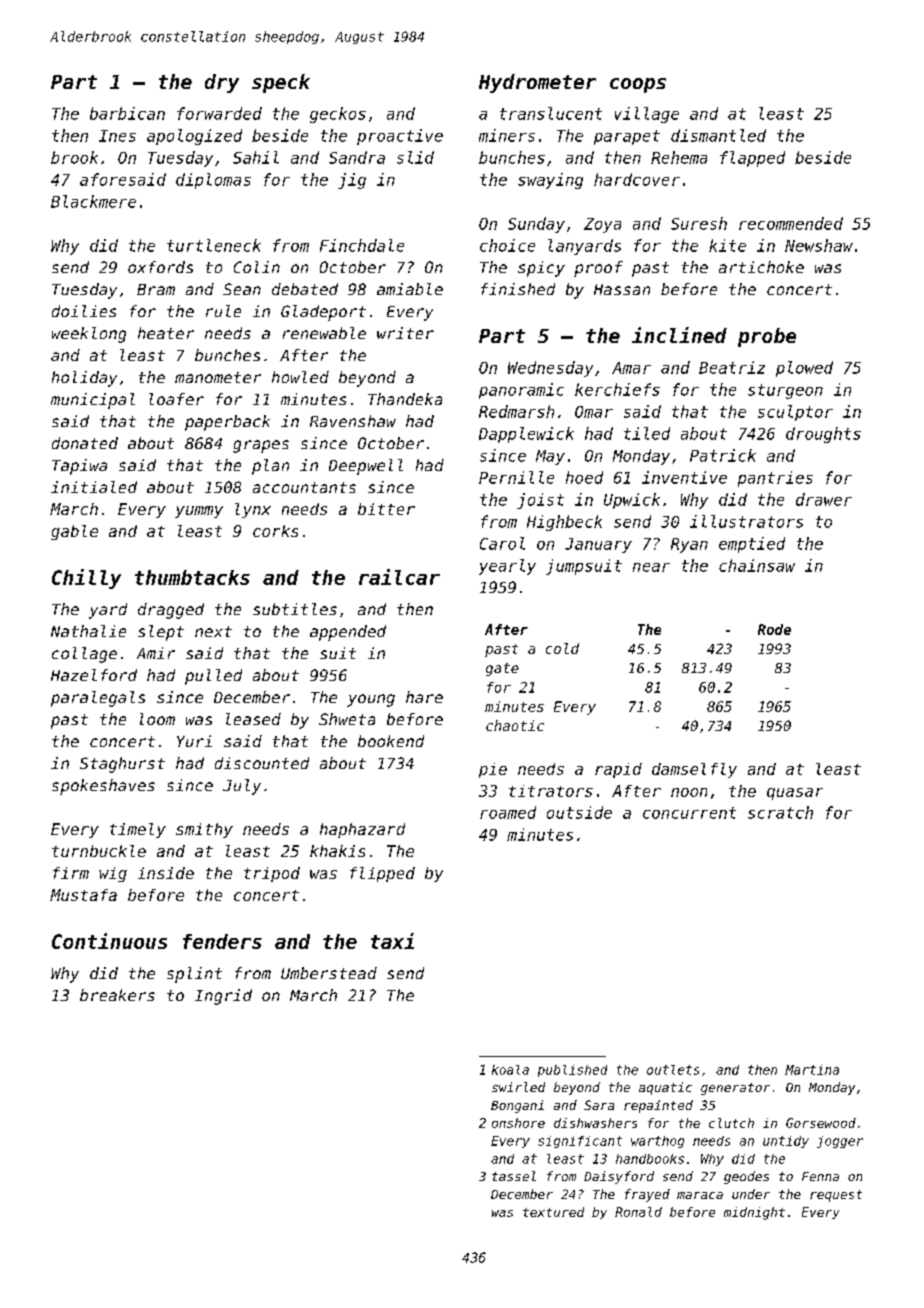  I want to click on flapped, so click(752, 159).
